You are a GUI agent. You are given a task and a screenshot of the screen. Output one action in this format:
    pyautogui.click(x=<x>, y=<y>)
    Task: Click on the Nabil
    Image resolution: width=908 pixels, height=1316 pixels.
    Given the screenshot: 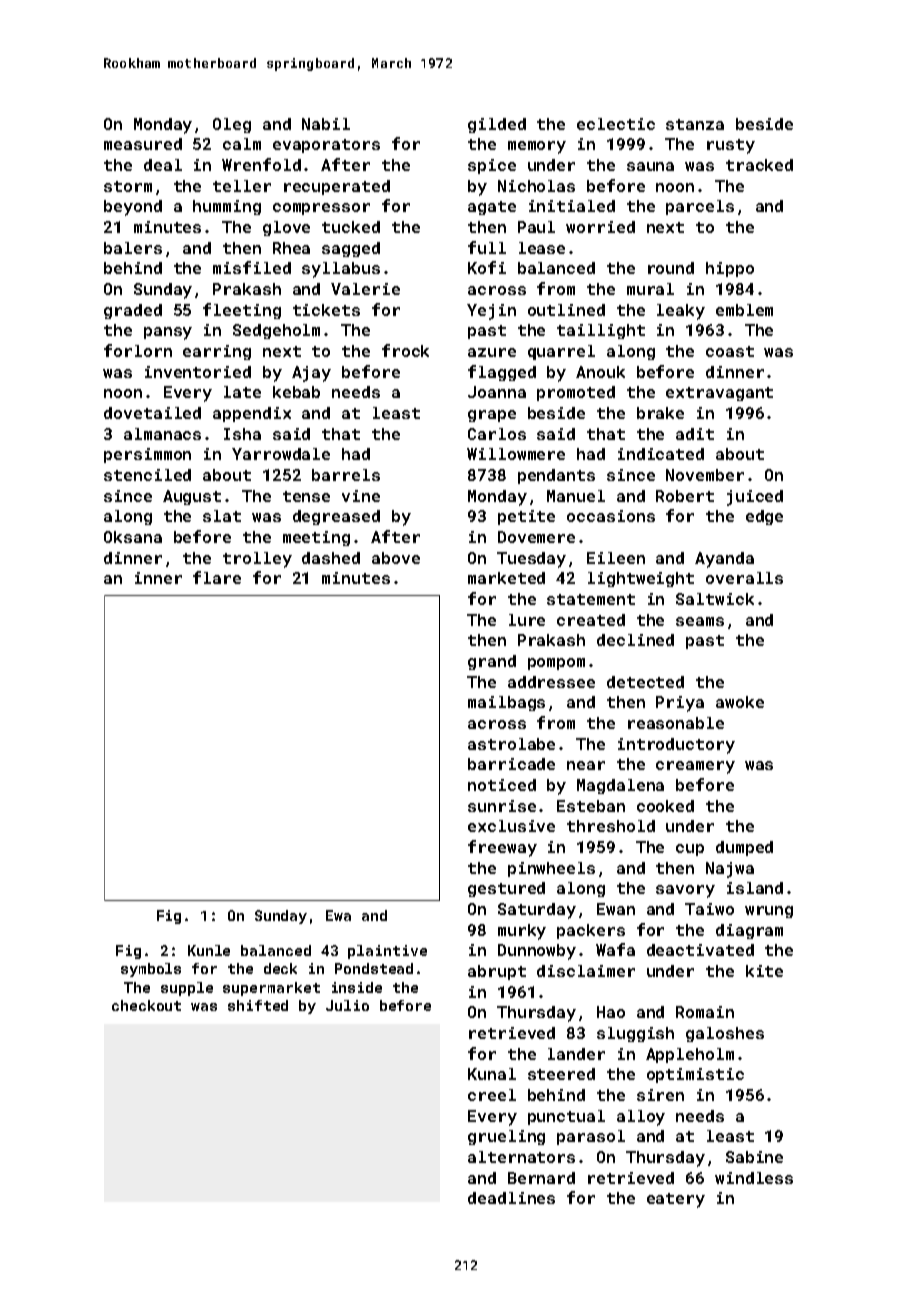 What is the action you would take?
    pyautogui.click(x=326, y=124)
